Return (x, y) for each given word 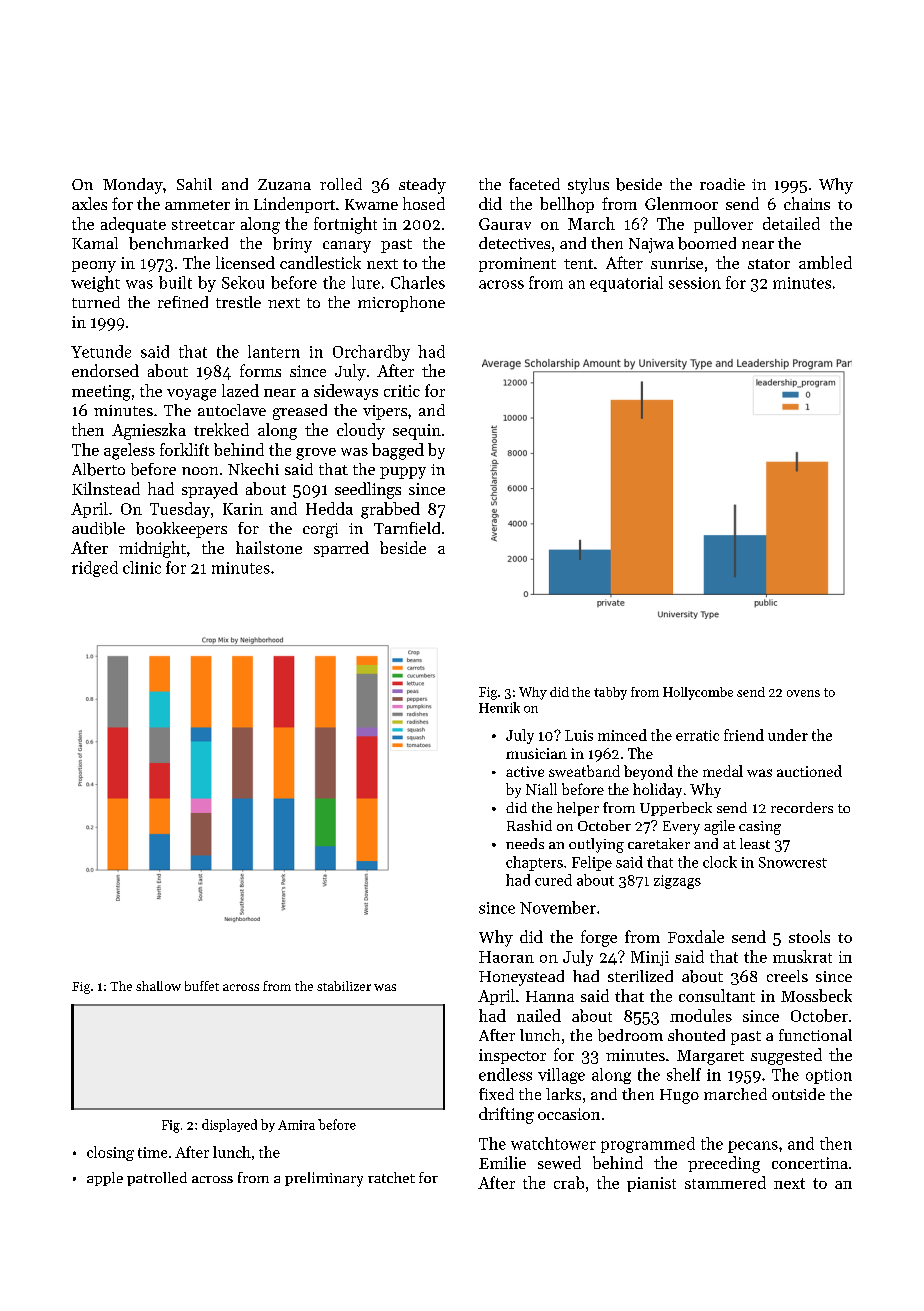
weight (95, 284)
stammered (725, 1182)
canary (347, 247)
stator (769, 264)
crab (569, 1182)
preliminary (324, 1179)
